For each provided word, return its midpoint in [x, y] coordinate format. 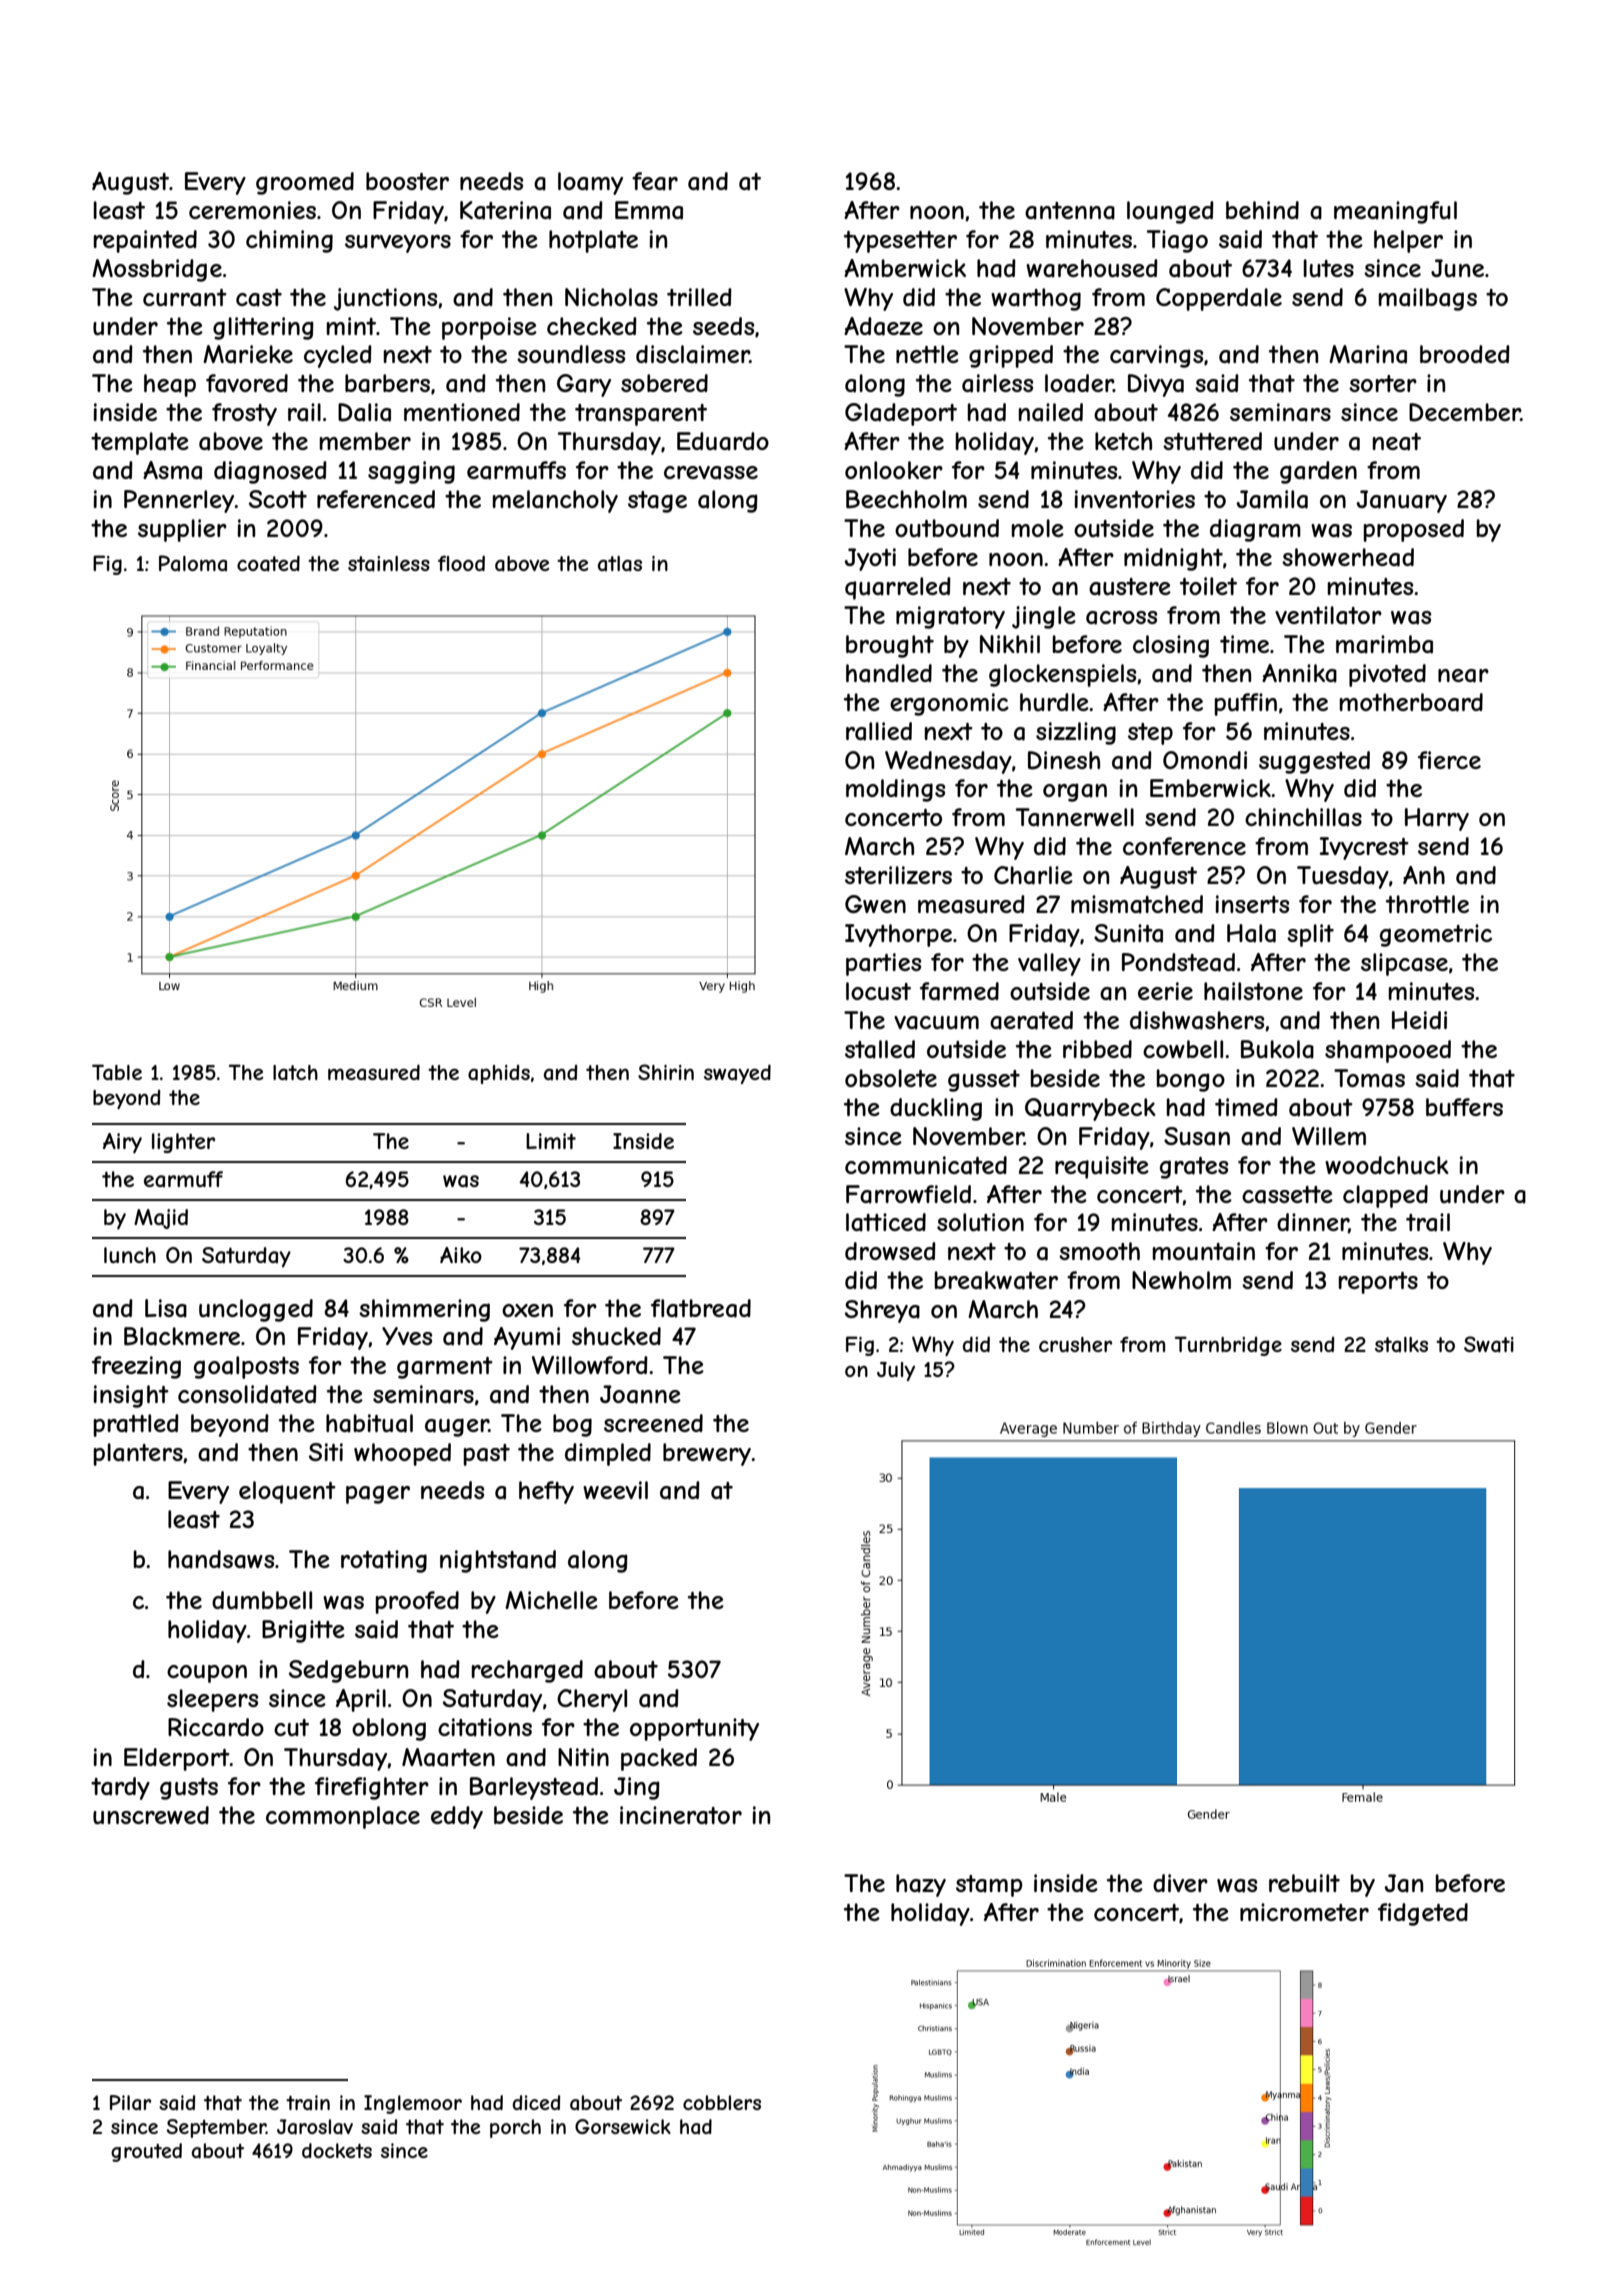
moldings [895, 790]
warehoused [1092, 268]
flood [461, 563]
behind [1262, 210]
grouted [146, 2152]
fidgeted [1423, 1914]
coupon [207, 1674]
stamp [989, 1886]
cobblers [722, 2102]
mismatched [1137, 904]
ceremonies [252, 210]
